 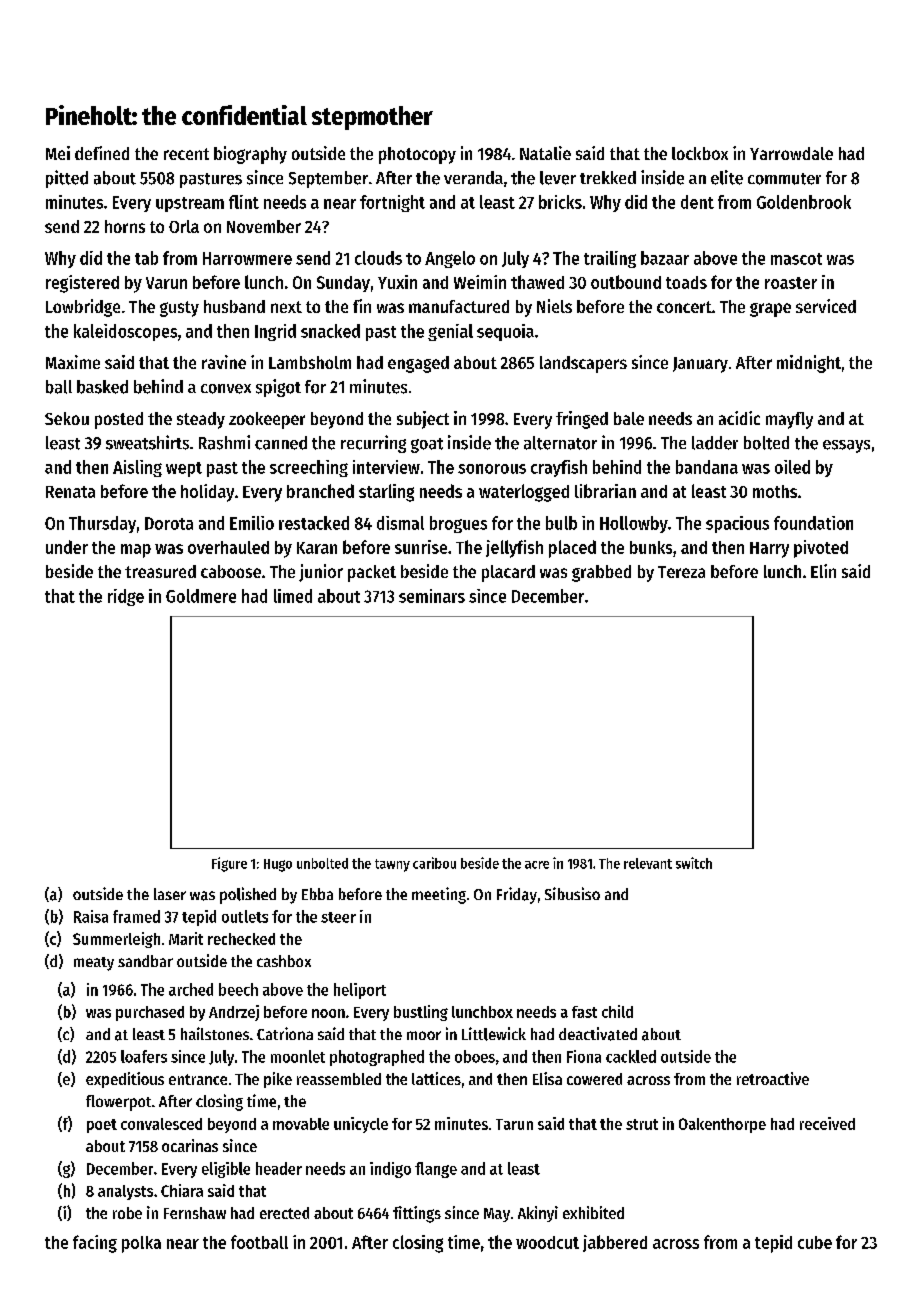 What do you see at coordinates (694, 863) in the screenshot?
I see `switch` at bounding box center [694, 863].
